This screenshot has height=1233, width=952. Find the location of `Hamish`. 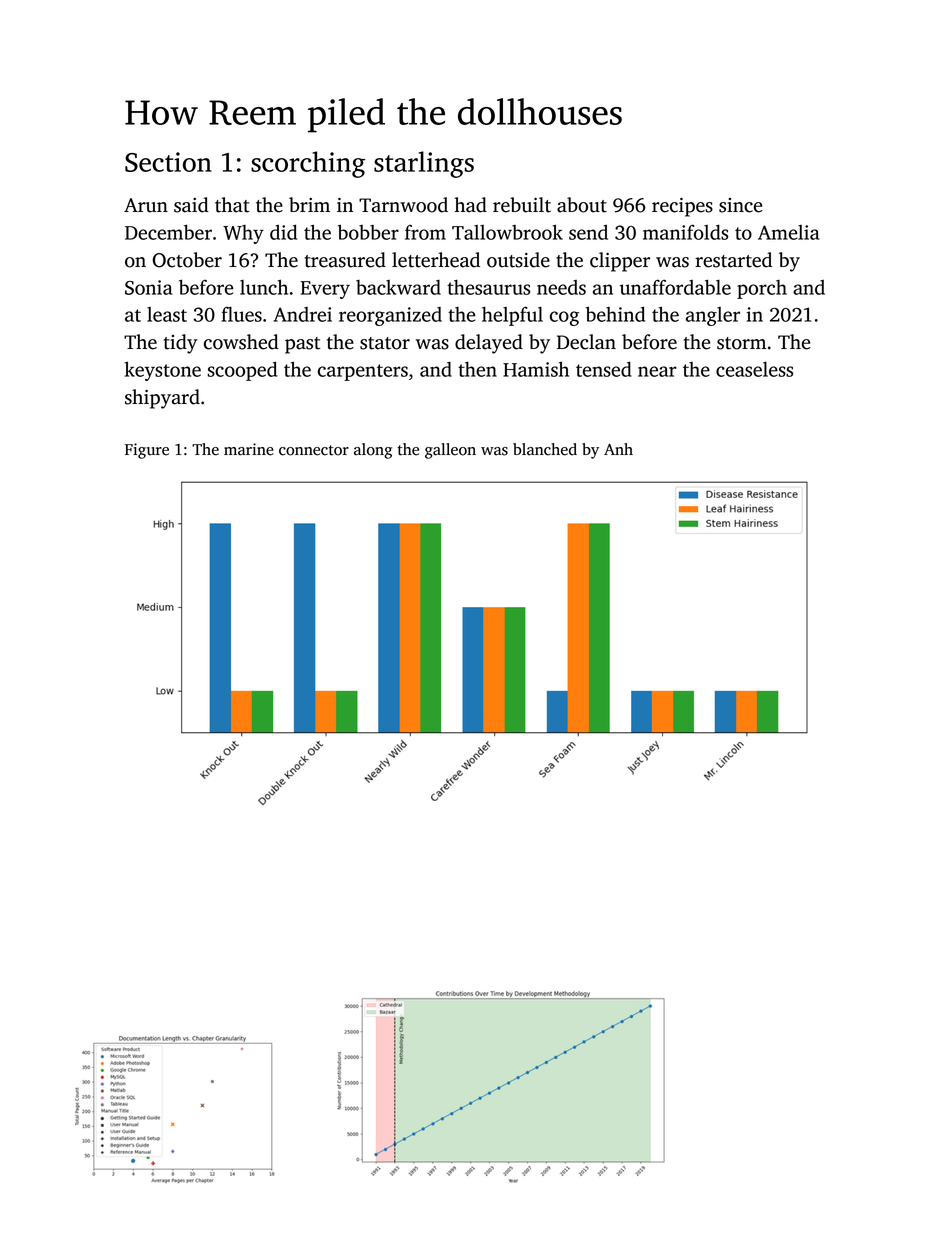

Hamish is located at coordinates (536, 369).
